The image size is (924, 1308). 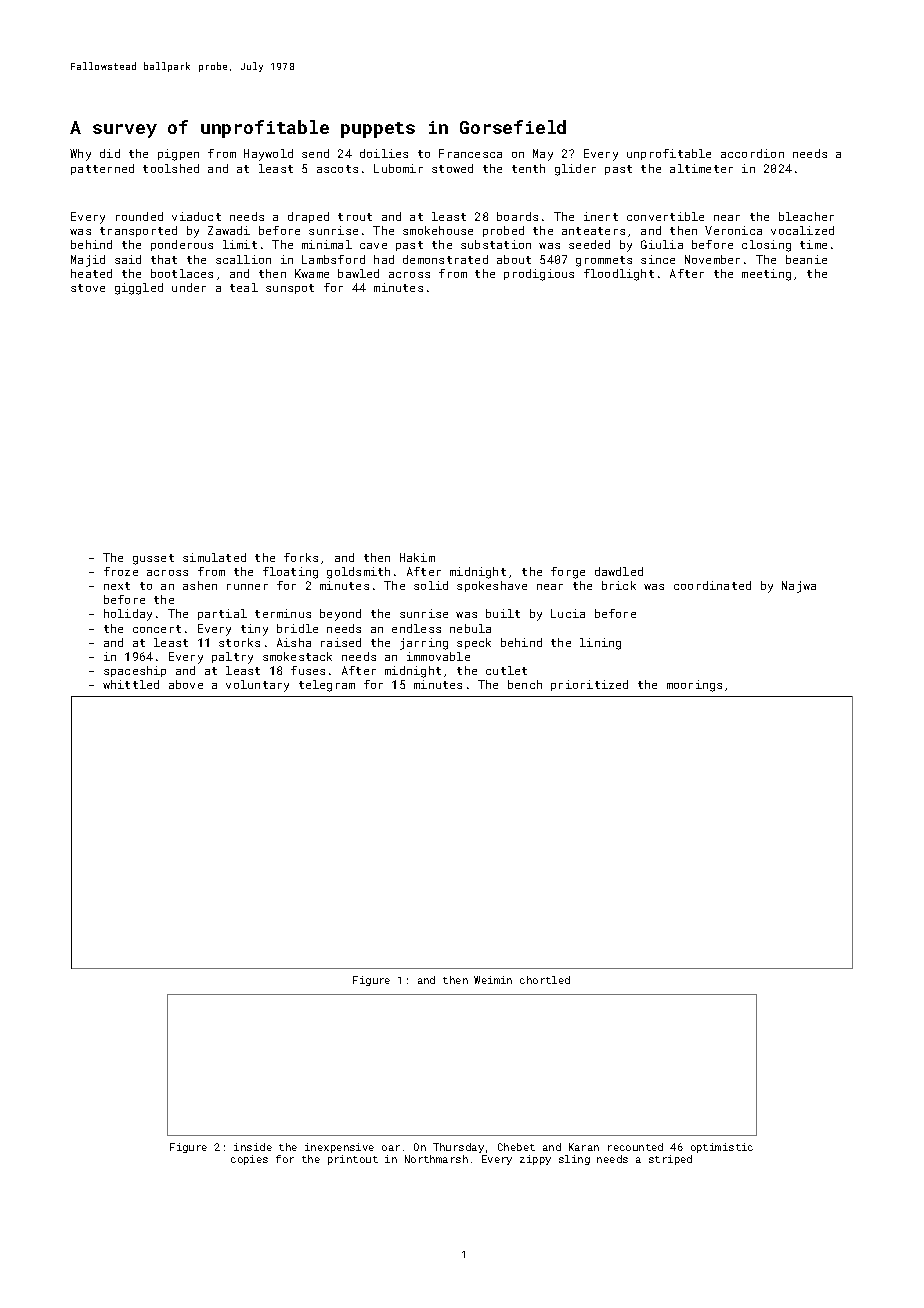 I want to click on moorings, so click(x=694, y=686).
